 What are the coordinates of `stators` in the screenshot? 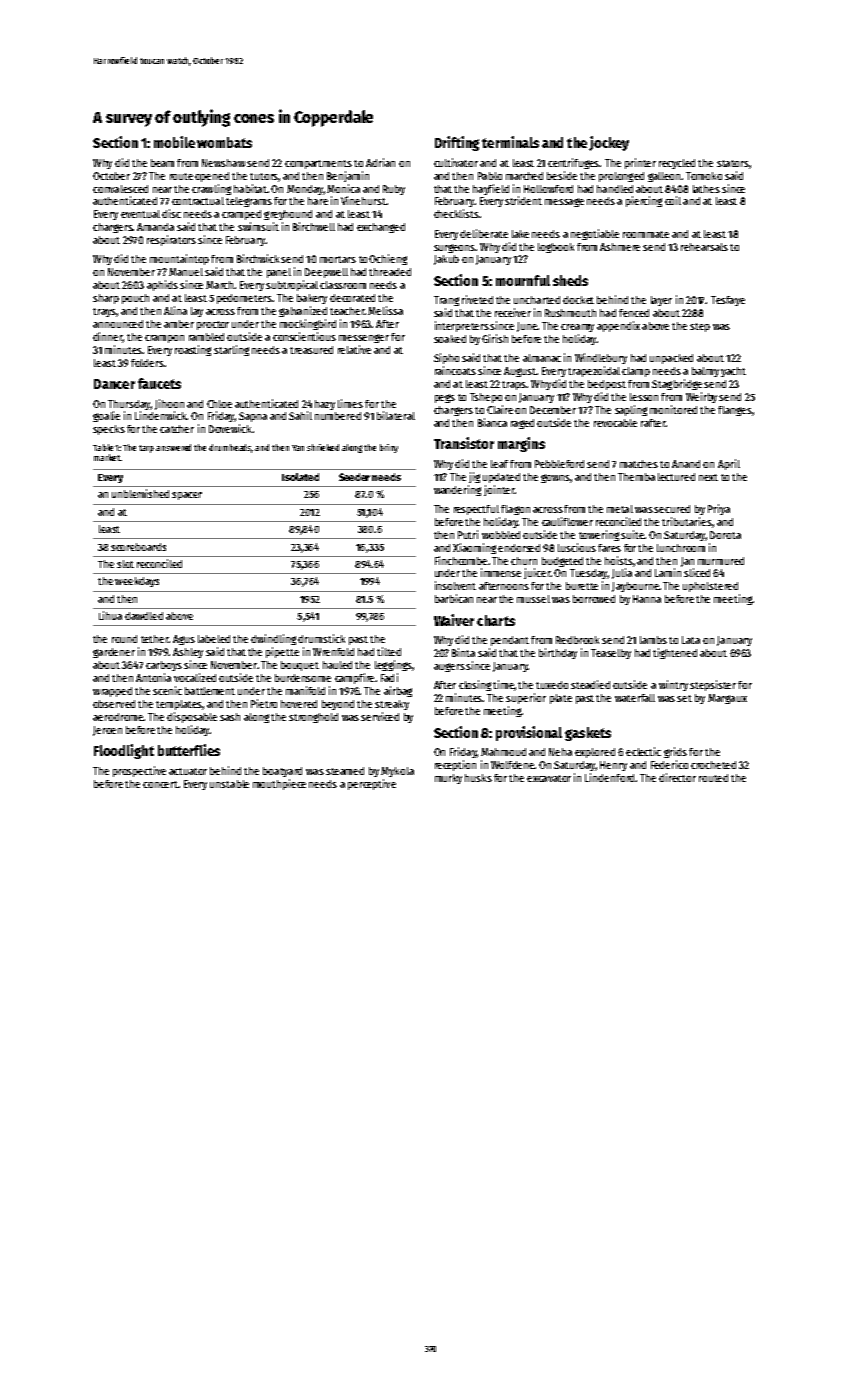 It's located at (733, 163).
